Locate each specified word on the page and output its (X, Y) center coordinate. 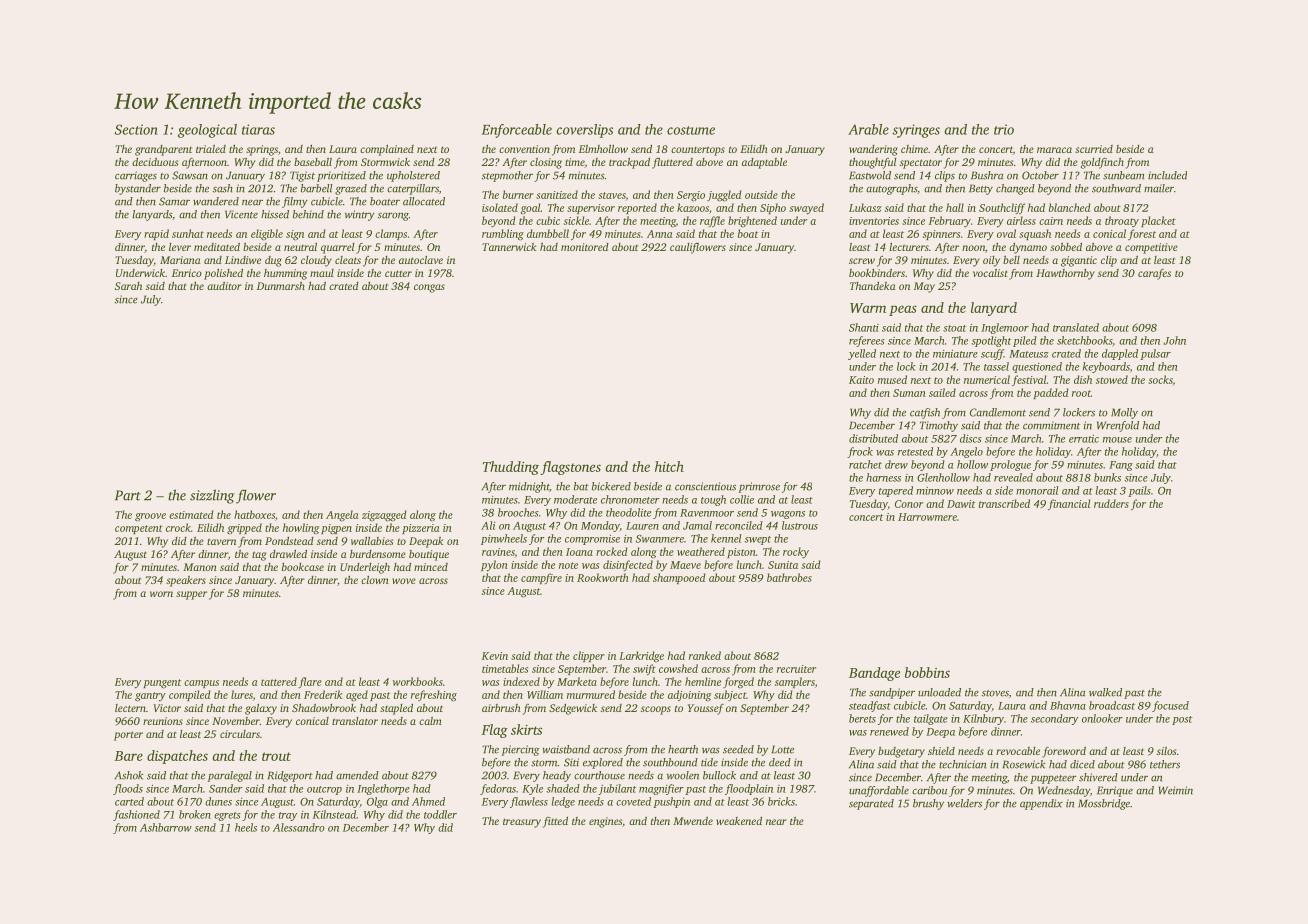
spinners (941, 235)
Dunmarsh (281, 285)
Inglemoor (1005, 328)
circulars (240, 734)
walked (1105, 692)
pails (1139, 491)
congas (429, 288)
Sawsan (190, 175)
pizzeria (421, 529)
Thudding (511, 468)
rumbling (503, 235)
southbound (670, 762)
